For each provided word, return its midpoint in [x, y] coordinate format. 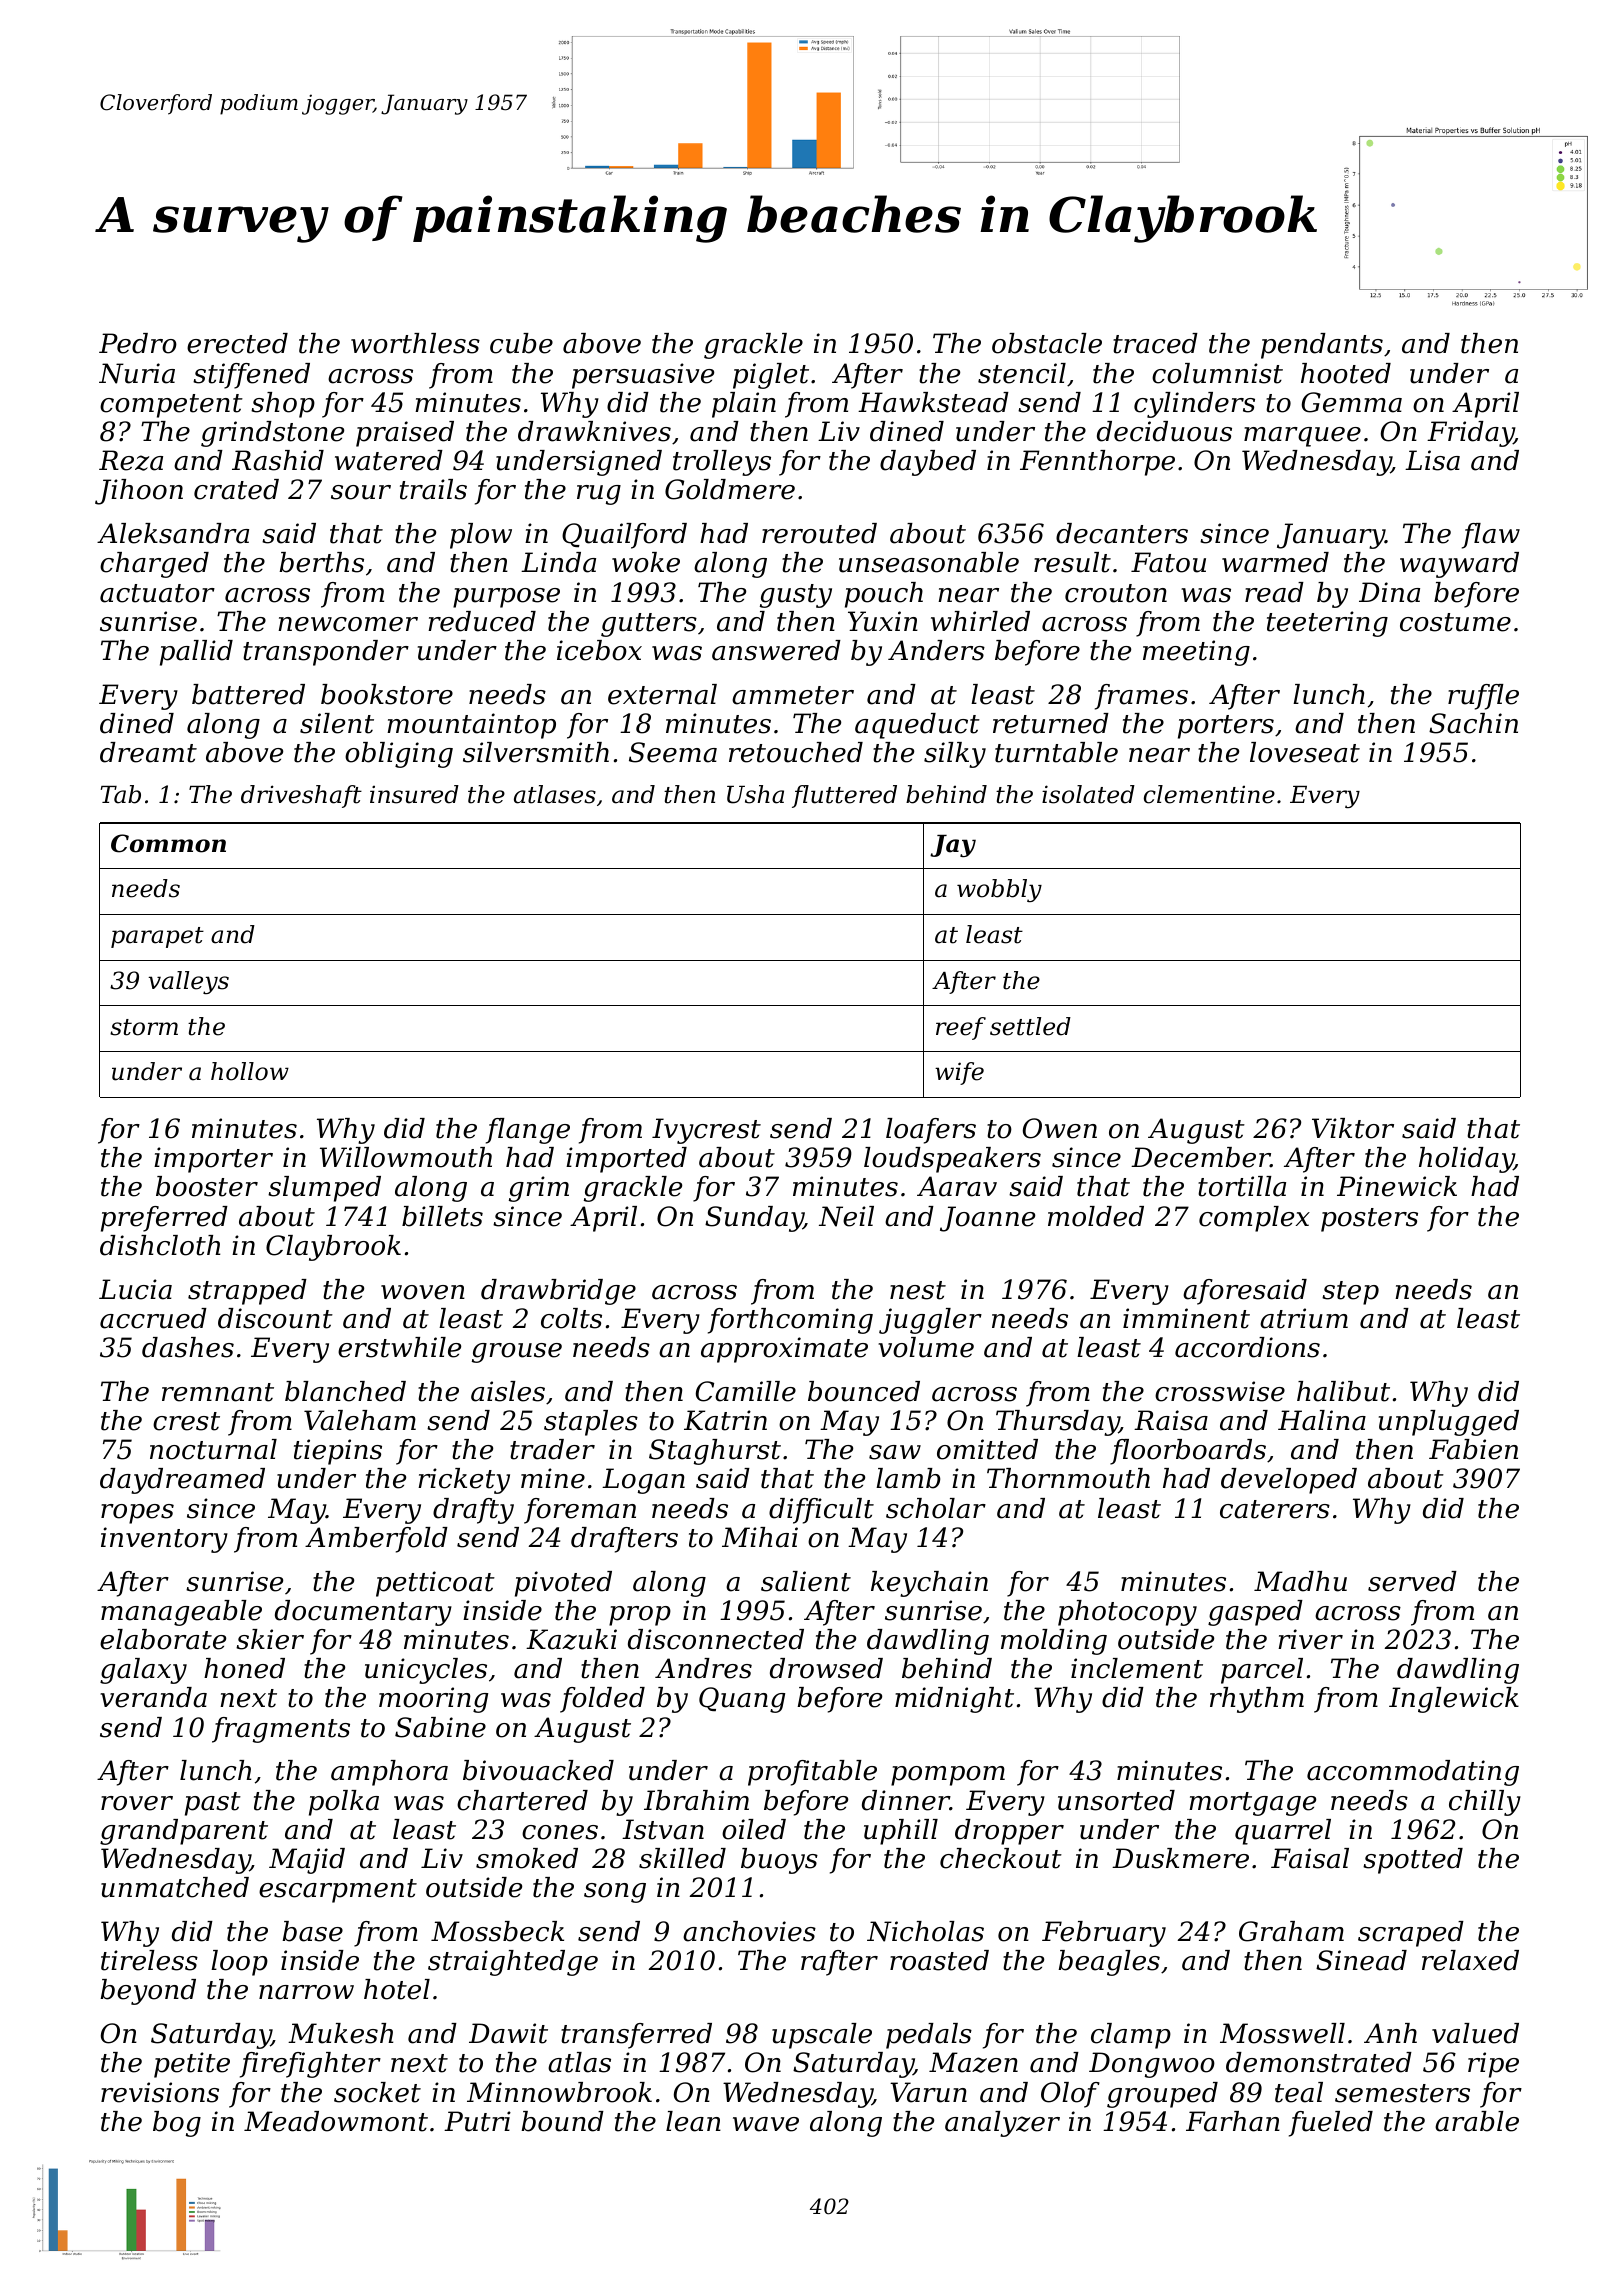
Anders [936, 650]
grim [539, 1189]
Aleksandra [173, 533]
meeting [1196, 653]
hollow [250, 1071]
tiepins [338, 1452]
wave [766, 2124]
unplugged [1449, 1423]
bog [177, 2124]
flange [528, 1131]
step [1350, 1293]
